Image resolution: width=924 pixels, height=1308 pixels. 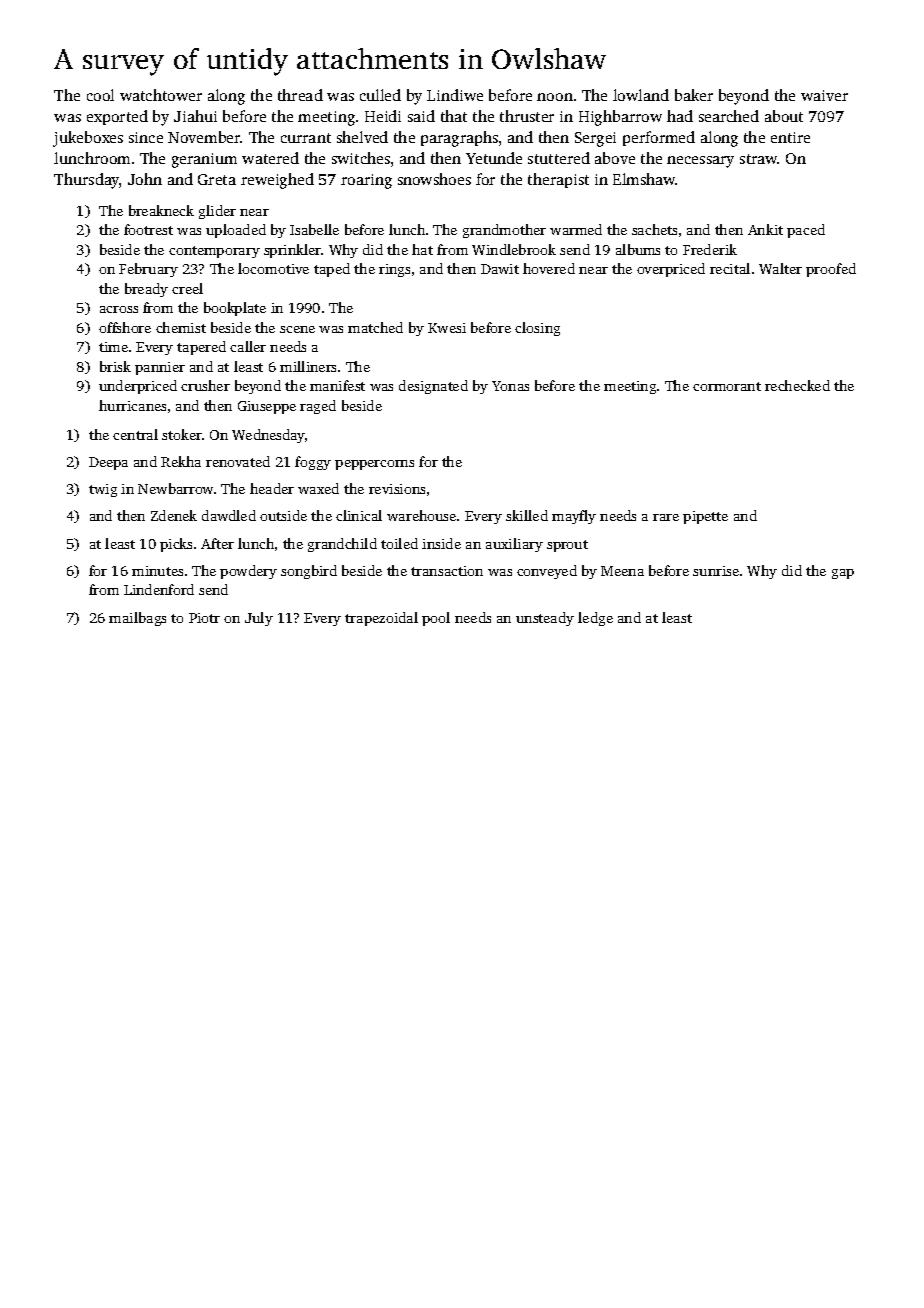 What do you see at coordinates (161, 95) in the image?
I see `watchtower` at bounding box center [161, 95].
